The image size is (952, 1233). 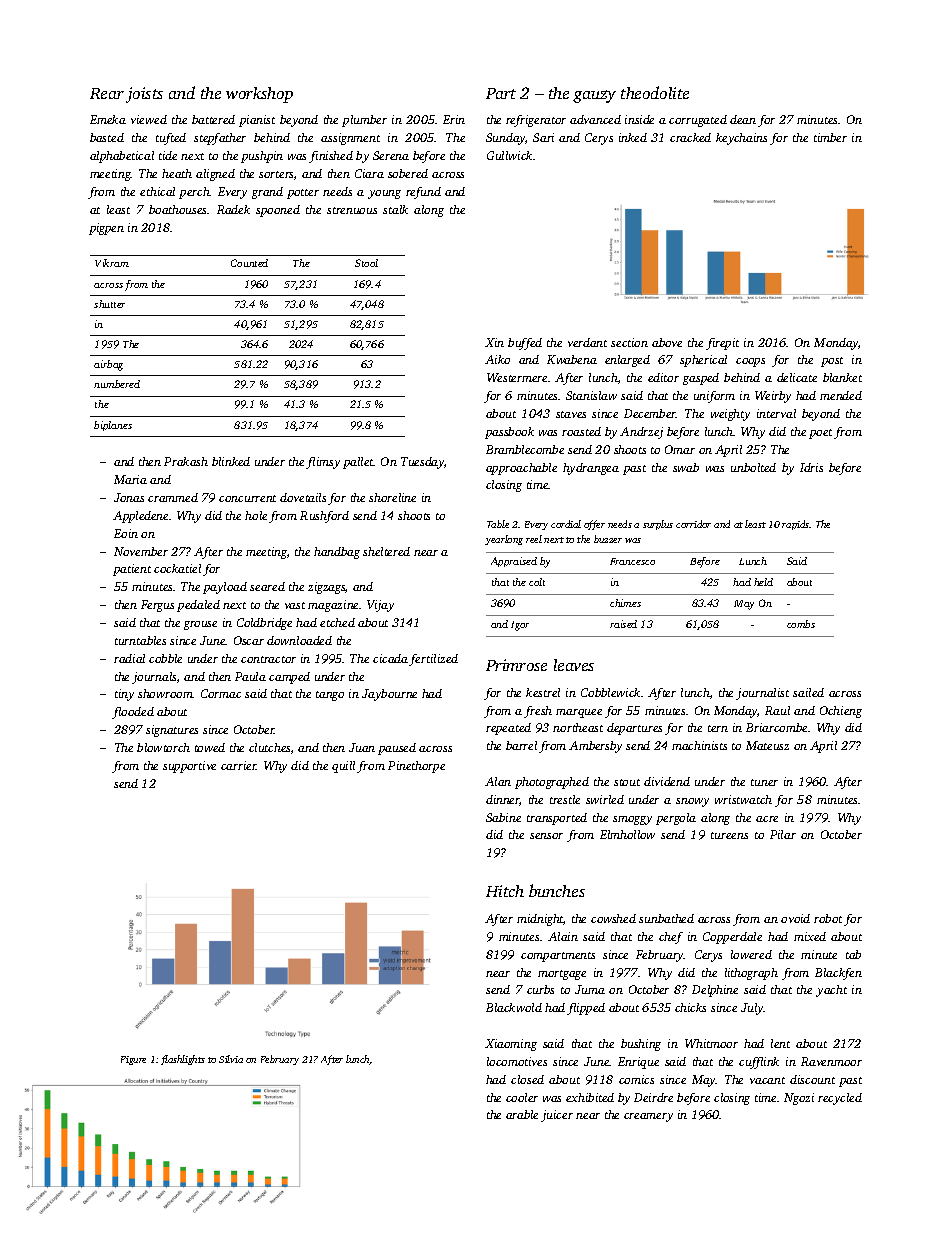 I want to click on approachable, so click(x=521, y=469).
